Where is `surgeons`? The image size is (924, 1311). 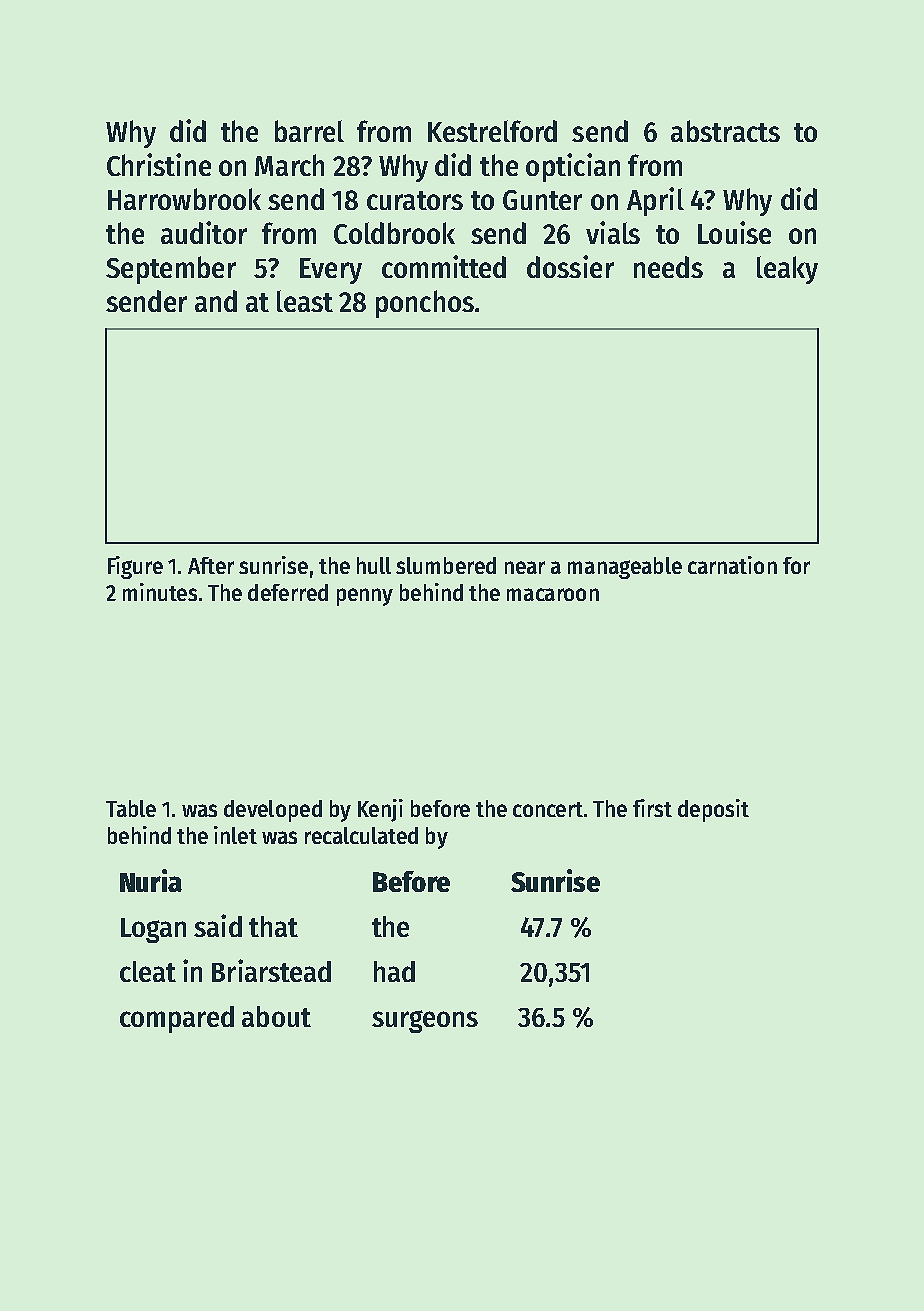
surgeons is located at coordinates (425, 1021).
